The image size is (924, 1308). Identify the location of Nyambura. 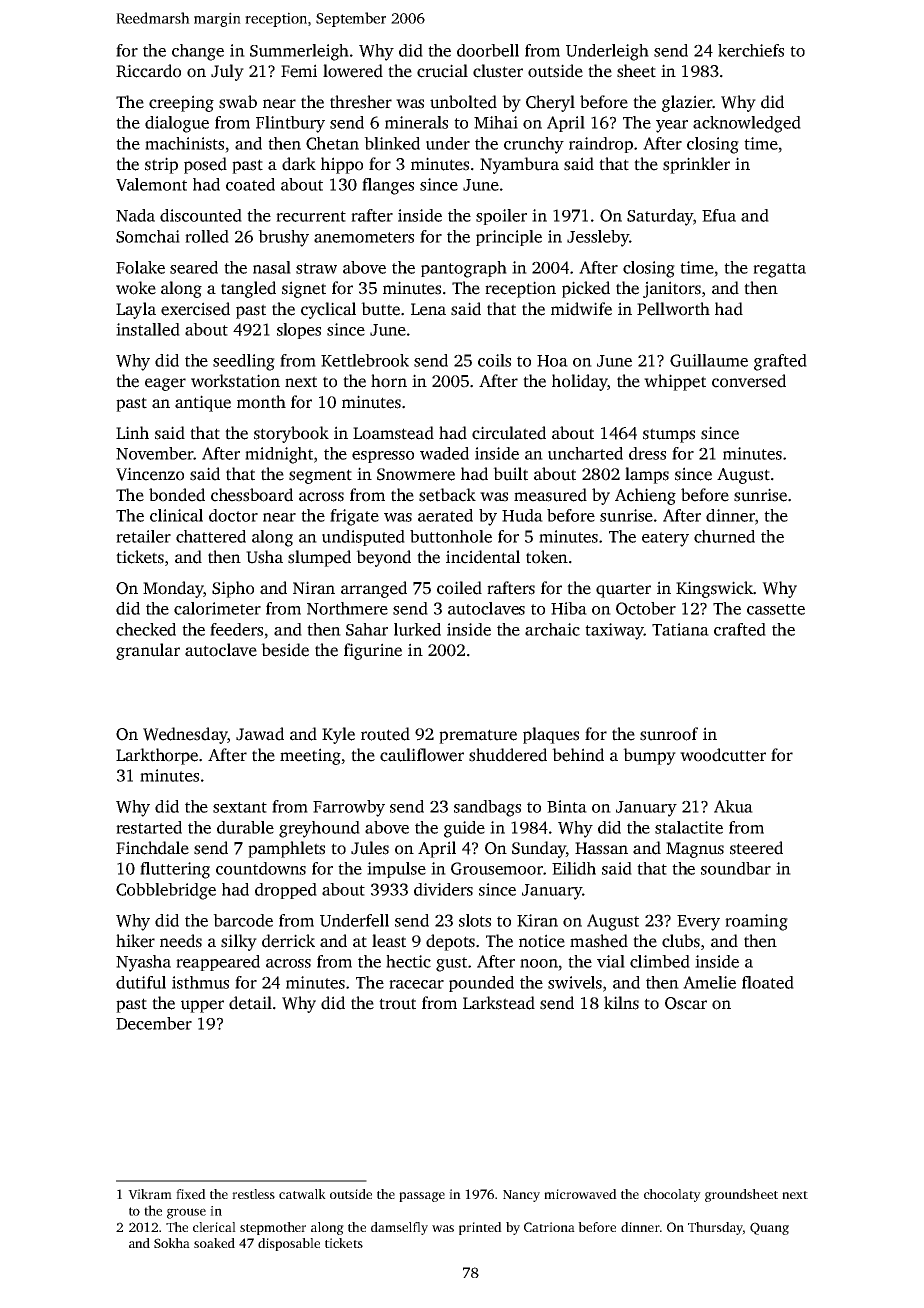
(519, 165).
